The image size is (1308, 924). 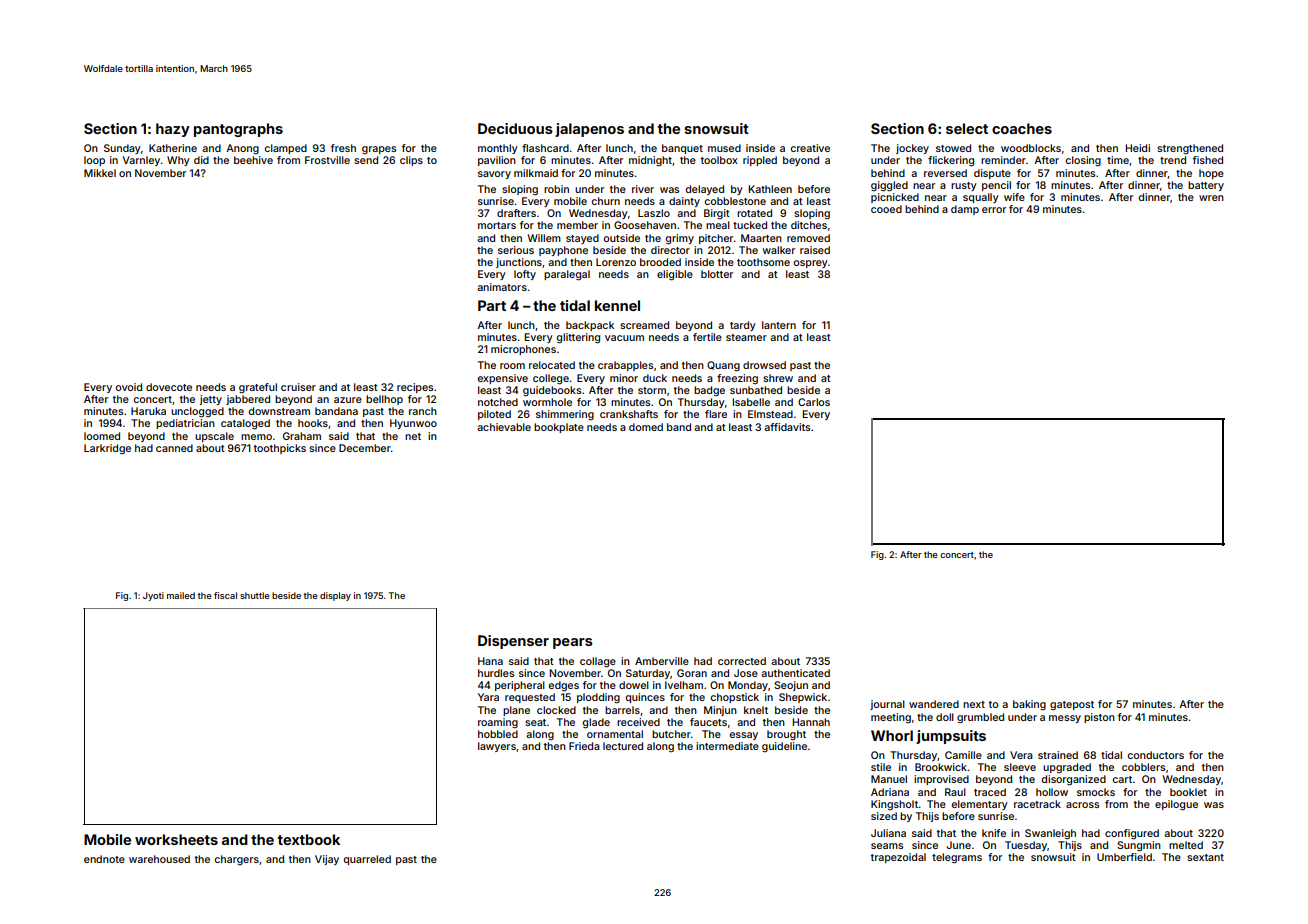 What do you see at coordinates (365, 448) in the screenshot?
I see `December` at bounding box center [365, 448].
